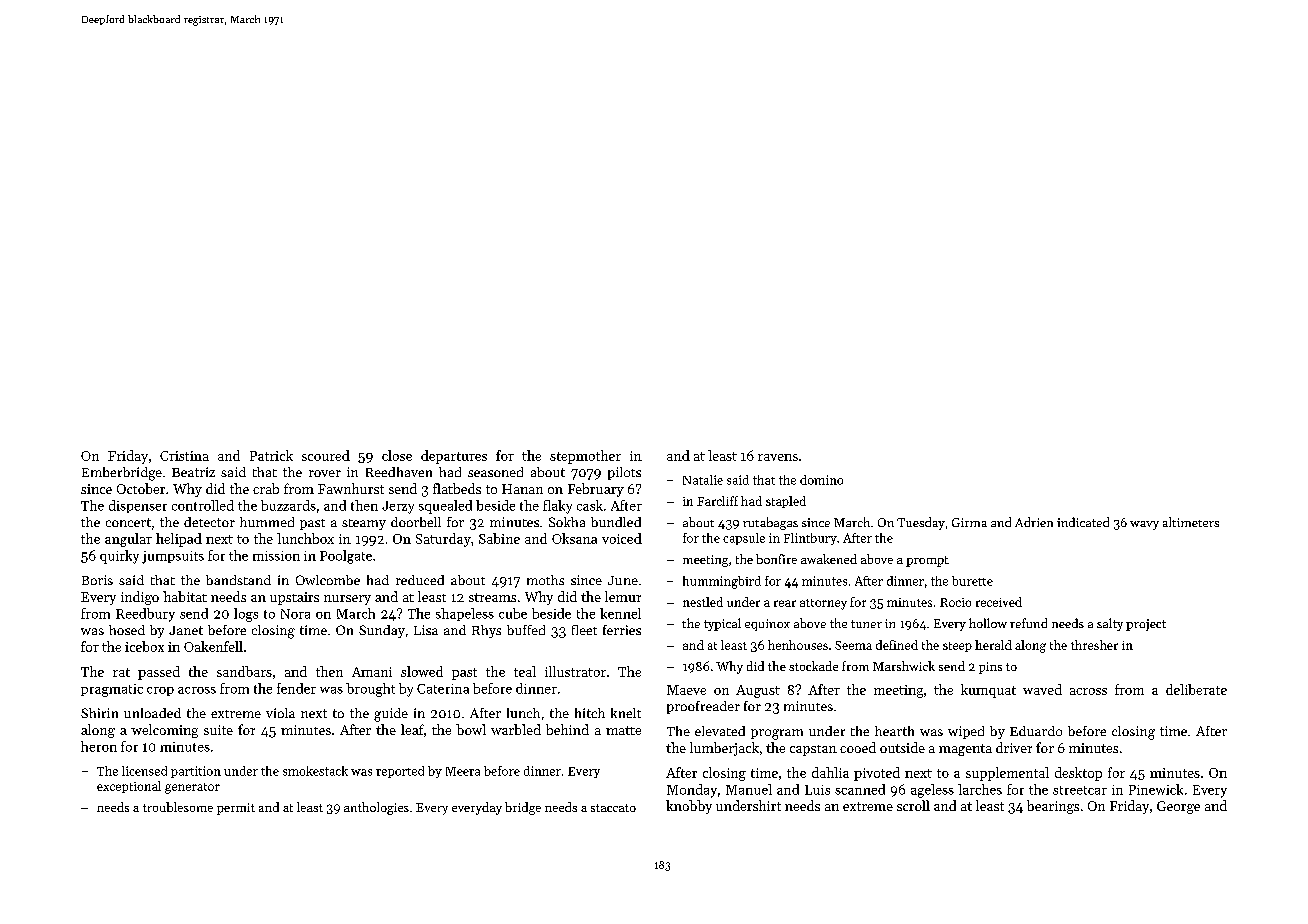 Image resolution: width=1308 pixels, height=924 pixels. I want to click on quirky, so click(119, 557).
